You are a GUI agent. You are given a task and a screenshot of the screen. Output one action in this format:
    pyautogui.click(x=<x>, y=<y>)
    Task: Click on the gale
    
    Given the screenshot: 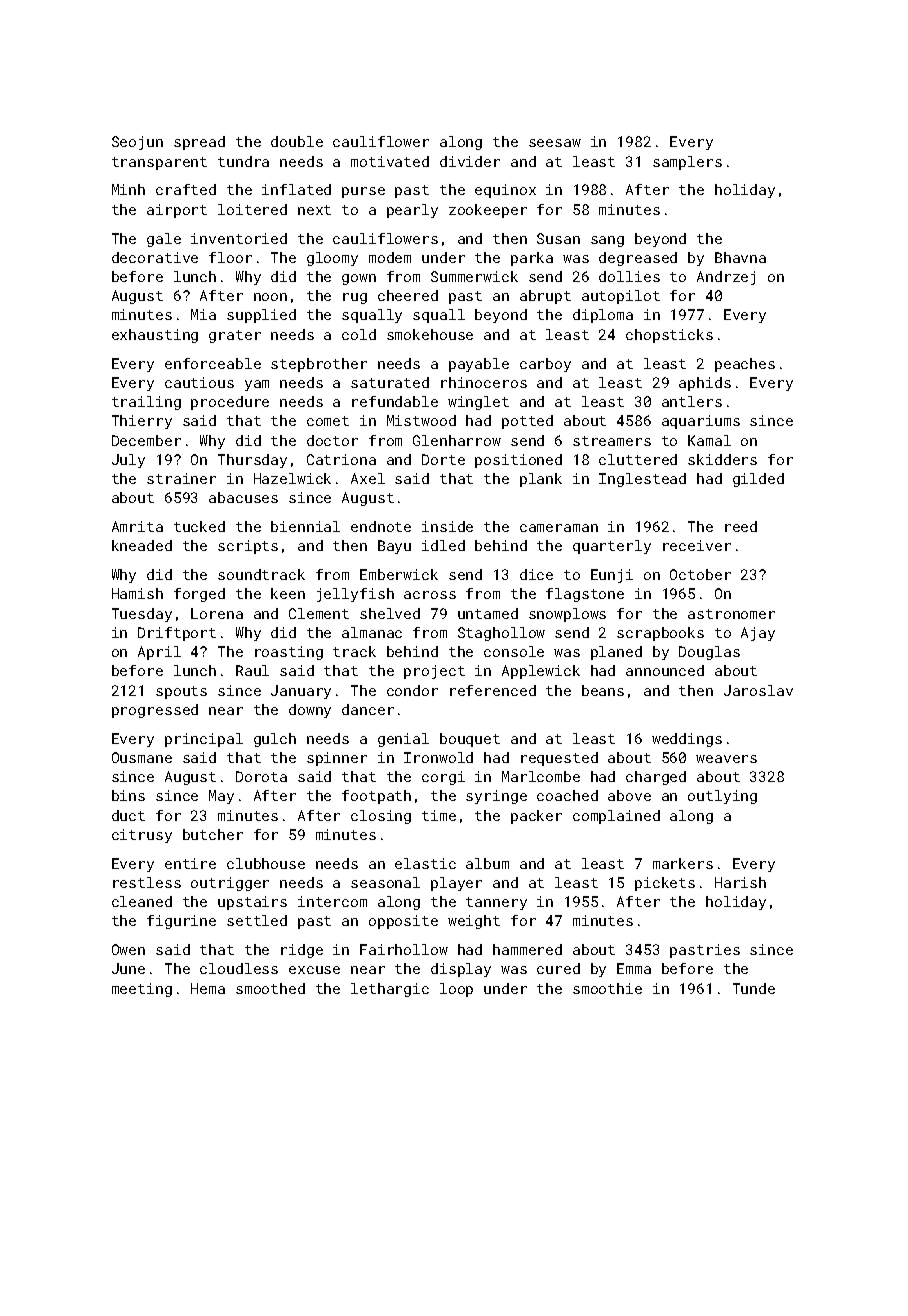 What is the action you would take?
    pyautogui.click(x=164, y=240)
